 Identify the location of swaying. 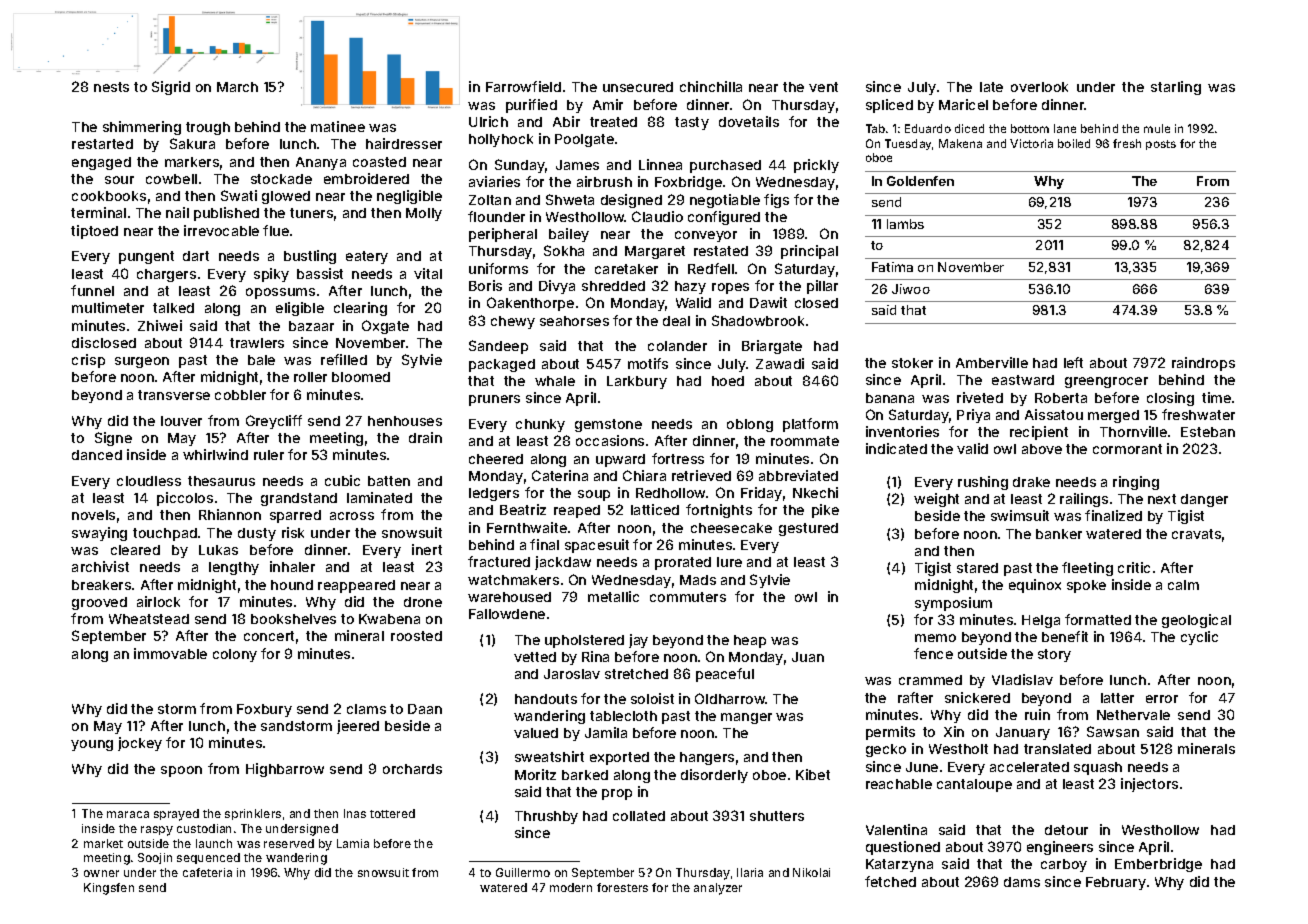
(99, 534).
